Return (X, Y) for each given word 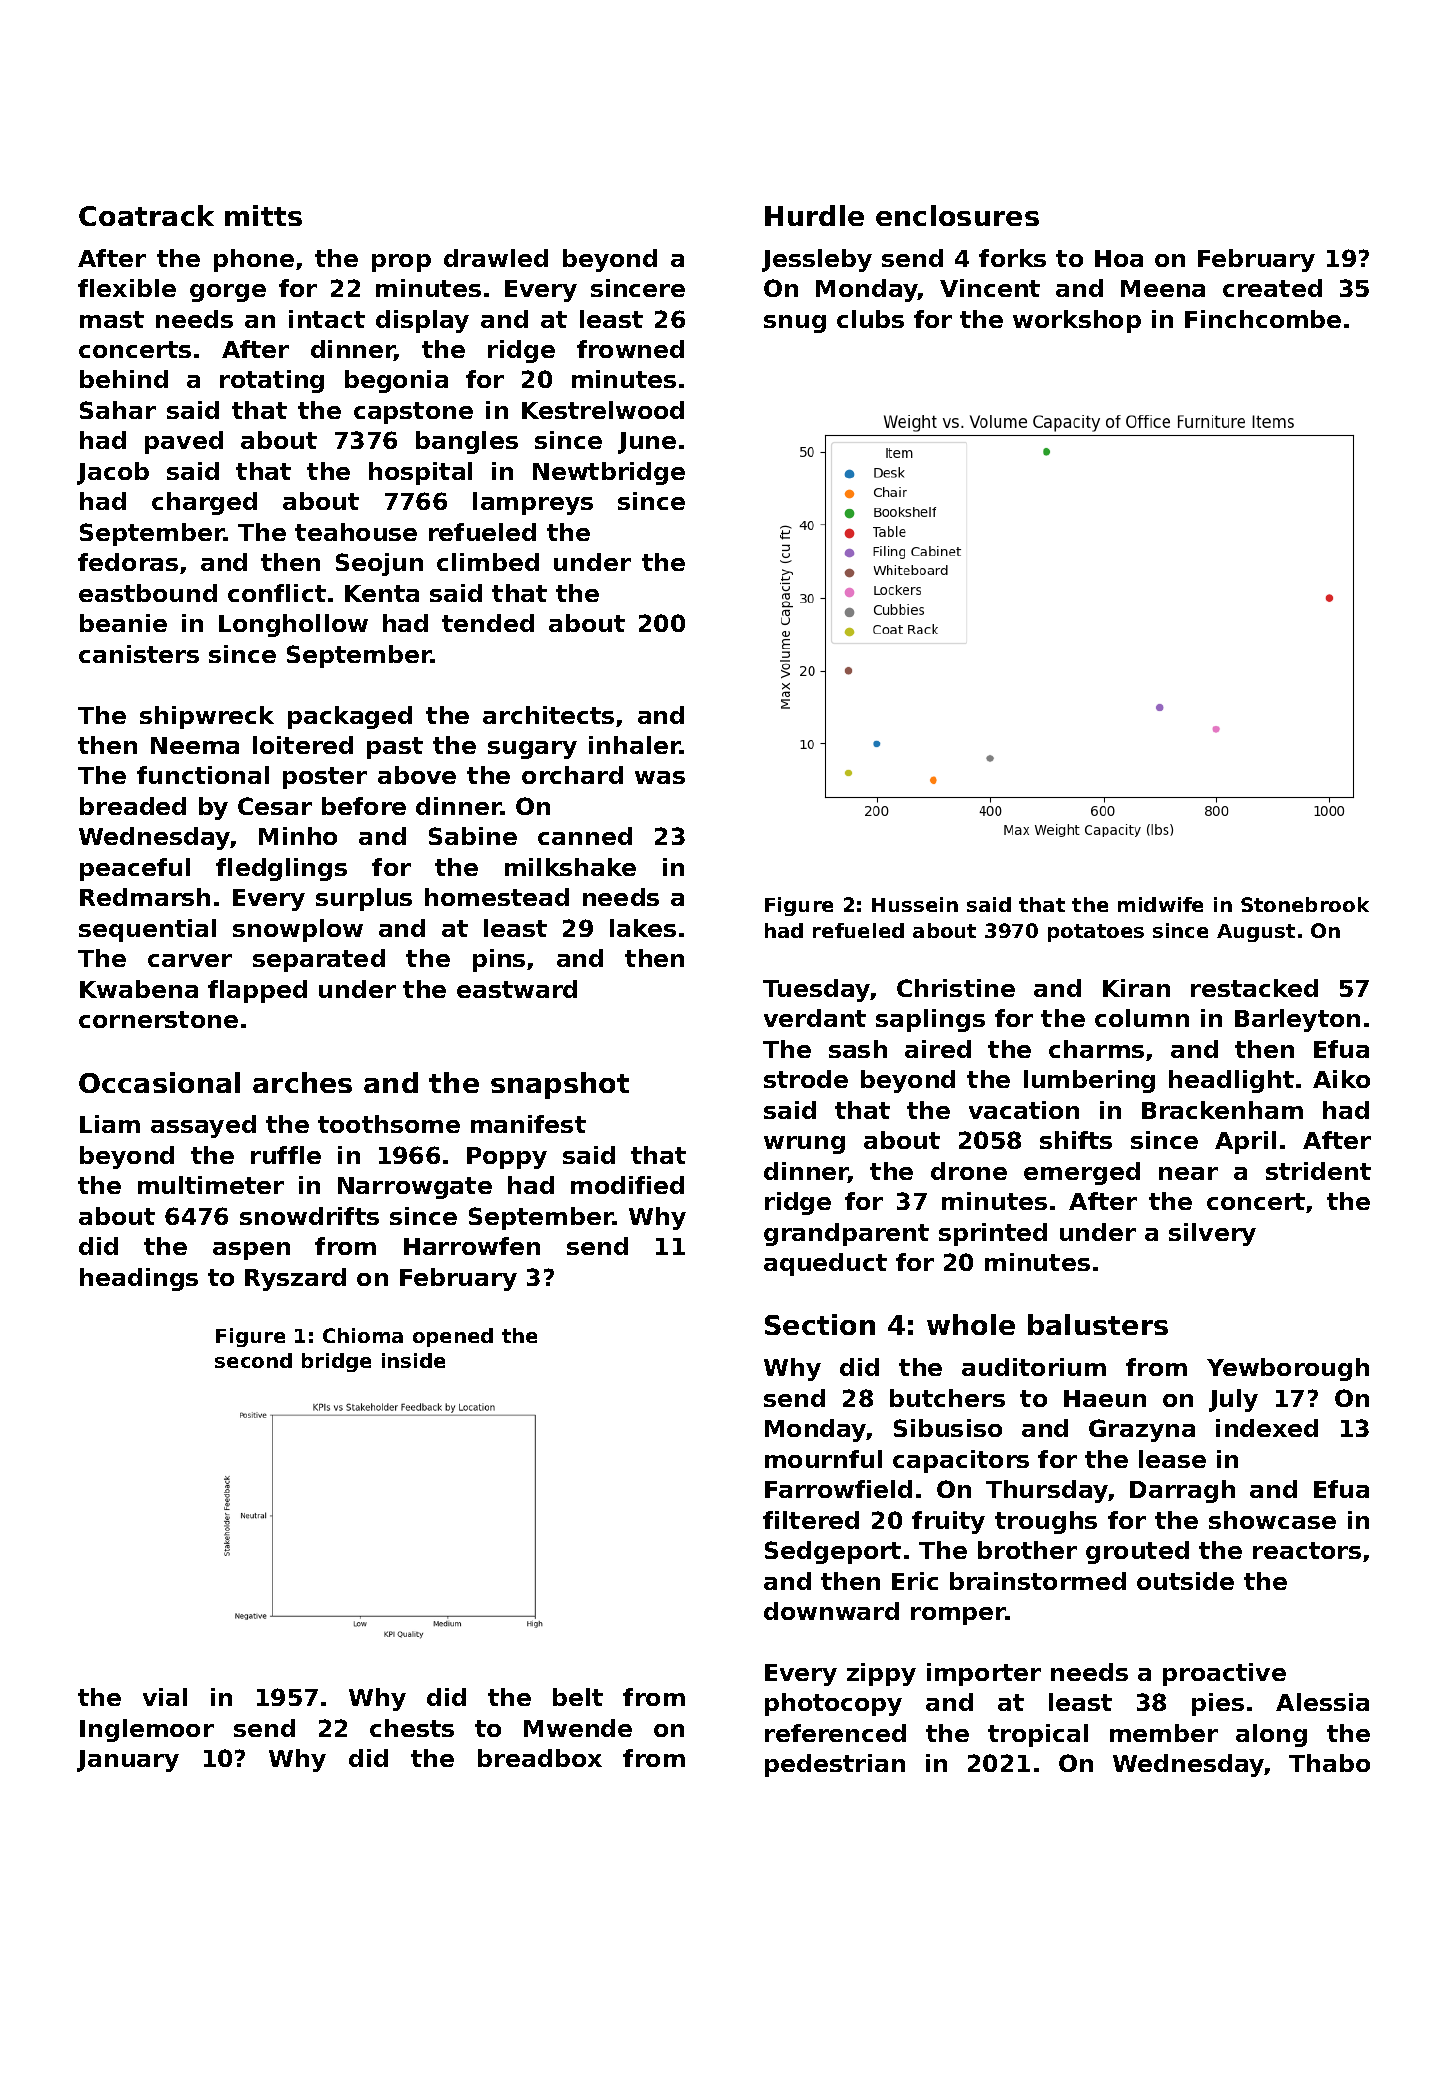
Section (820, 1324)
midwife (1160, 904)
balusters (1098, 1324)
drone (969, 1171)
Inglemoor (147, 1730)
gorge (228, 293)
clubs (870, 319)
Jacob (113, 473)
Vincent (990, 288)
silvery (1212, 1234)
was (660, 777)
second (253, 1360)
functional (203, 775)
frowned (630, 349)
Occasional (159, 1082)
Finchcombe (1263, 319)
